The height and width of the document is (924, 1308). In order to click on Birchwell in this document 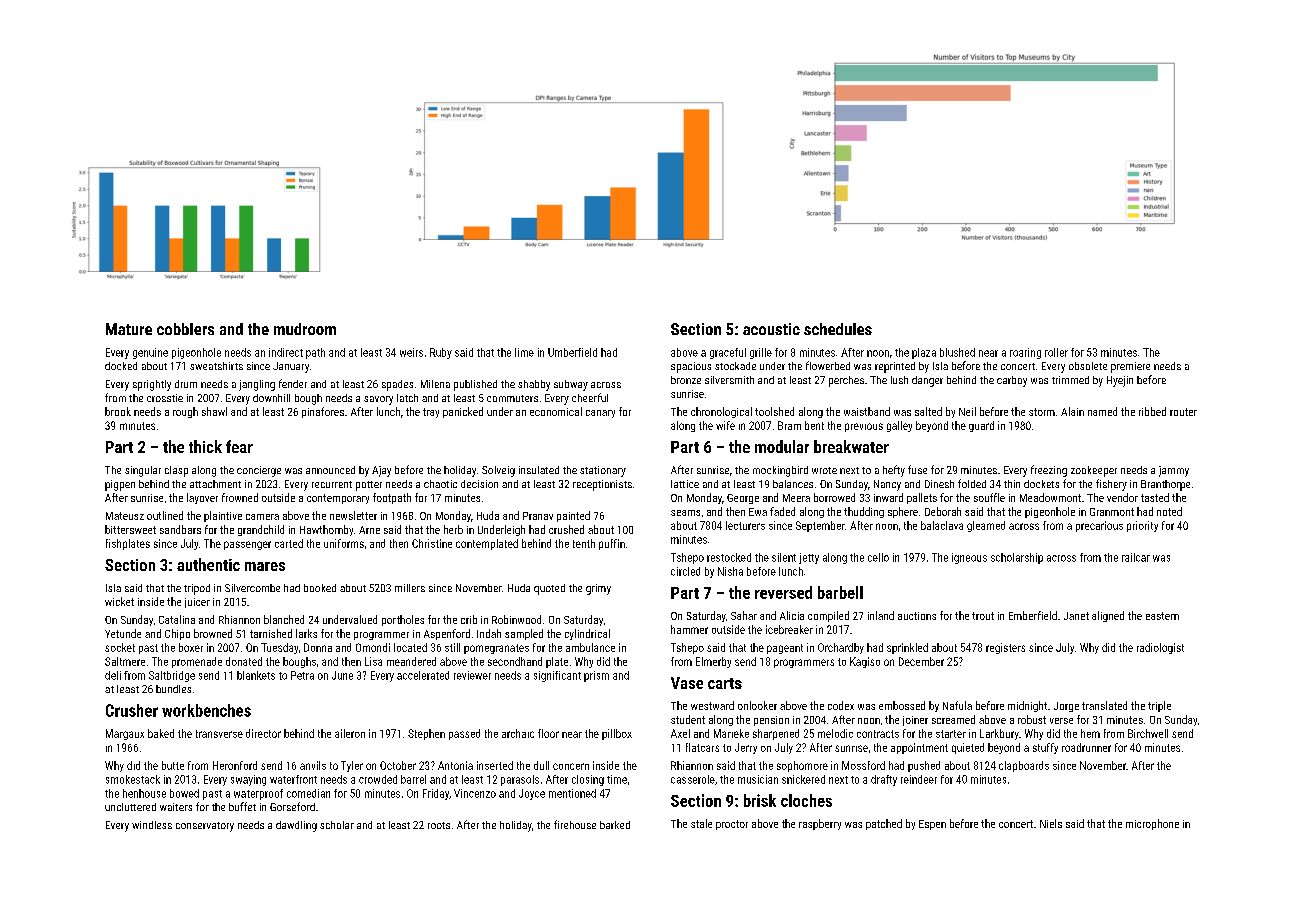, I will do `click(1148, 733)`.
